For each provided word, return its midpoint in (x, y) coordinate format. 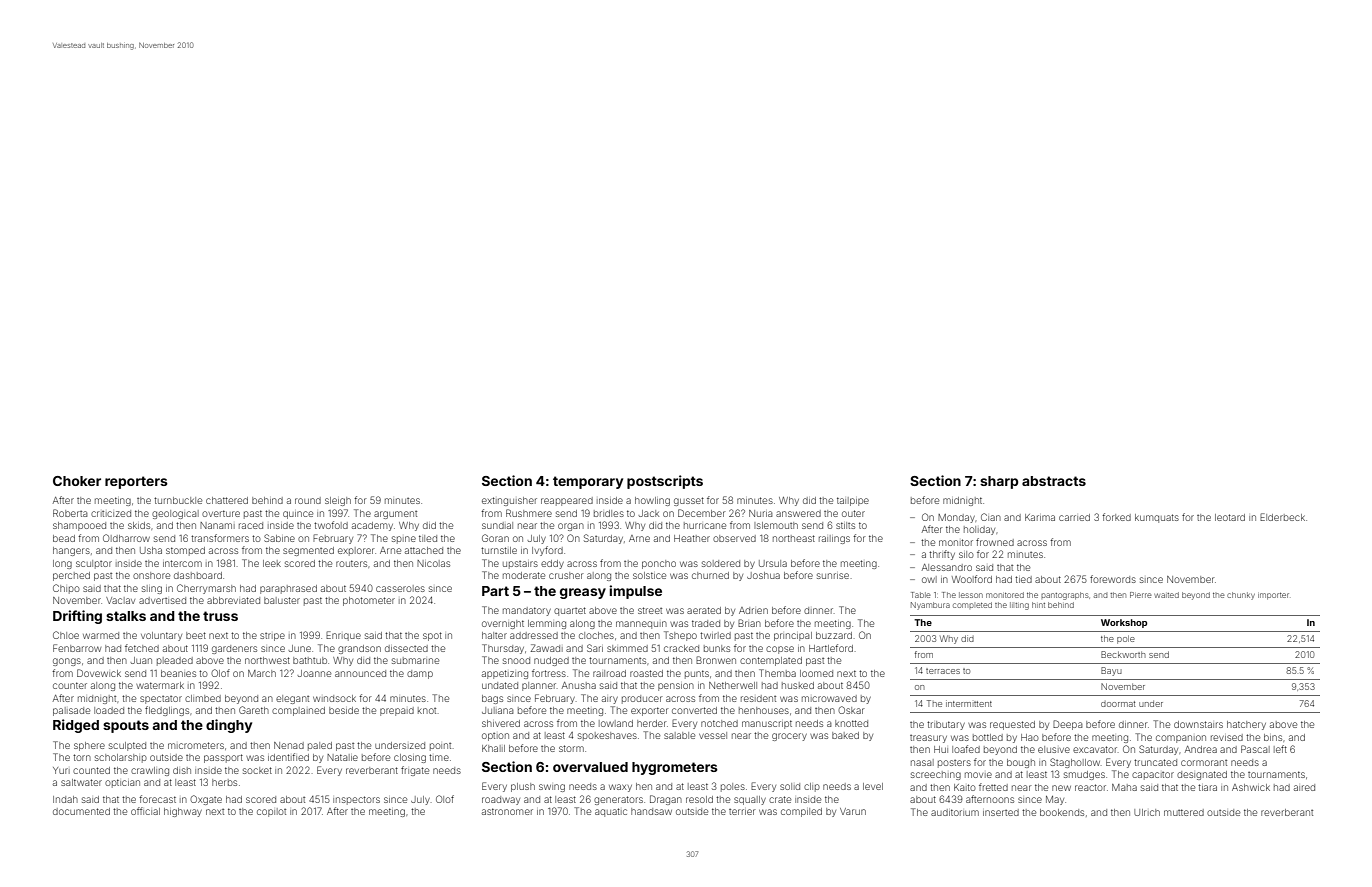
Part (495, 591)
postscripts (665, 482)
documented (81, 811)
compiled (801, 812)
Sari (595, 648)
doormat (1118, 704)
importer (1273, 596)
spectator (161, 700)
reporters (136, 482)
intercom (182, 563)
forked (1116, 517)
